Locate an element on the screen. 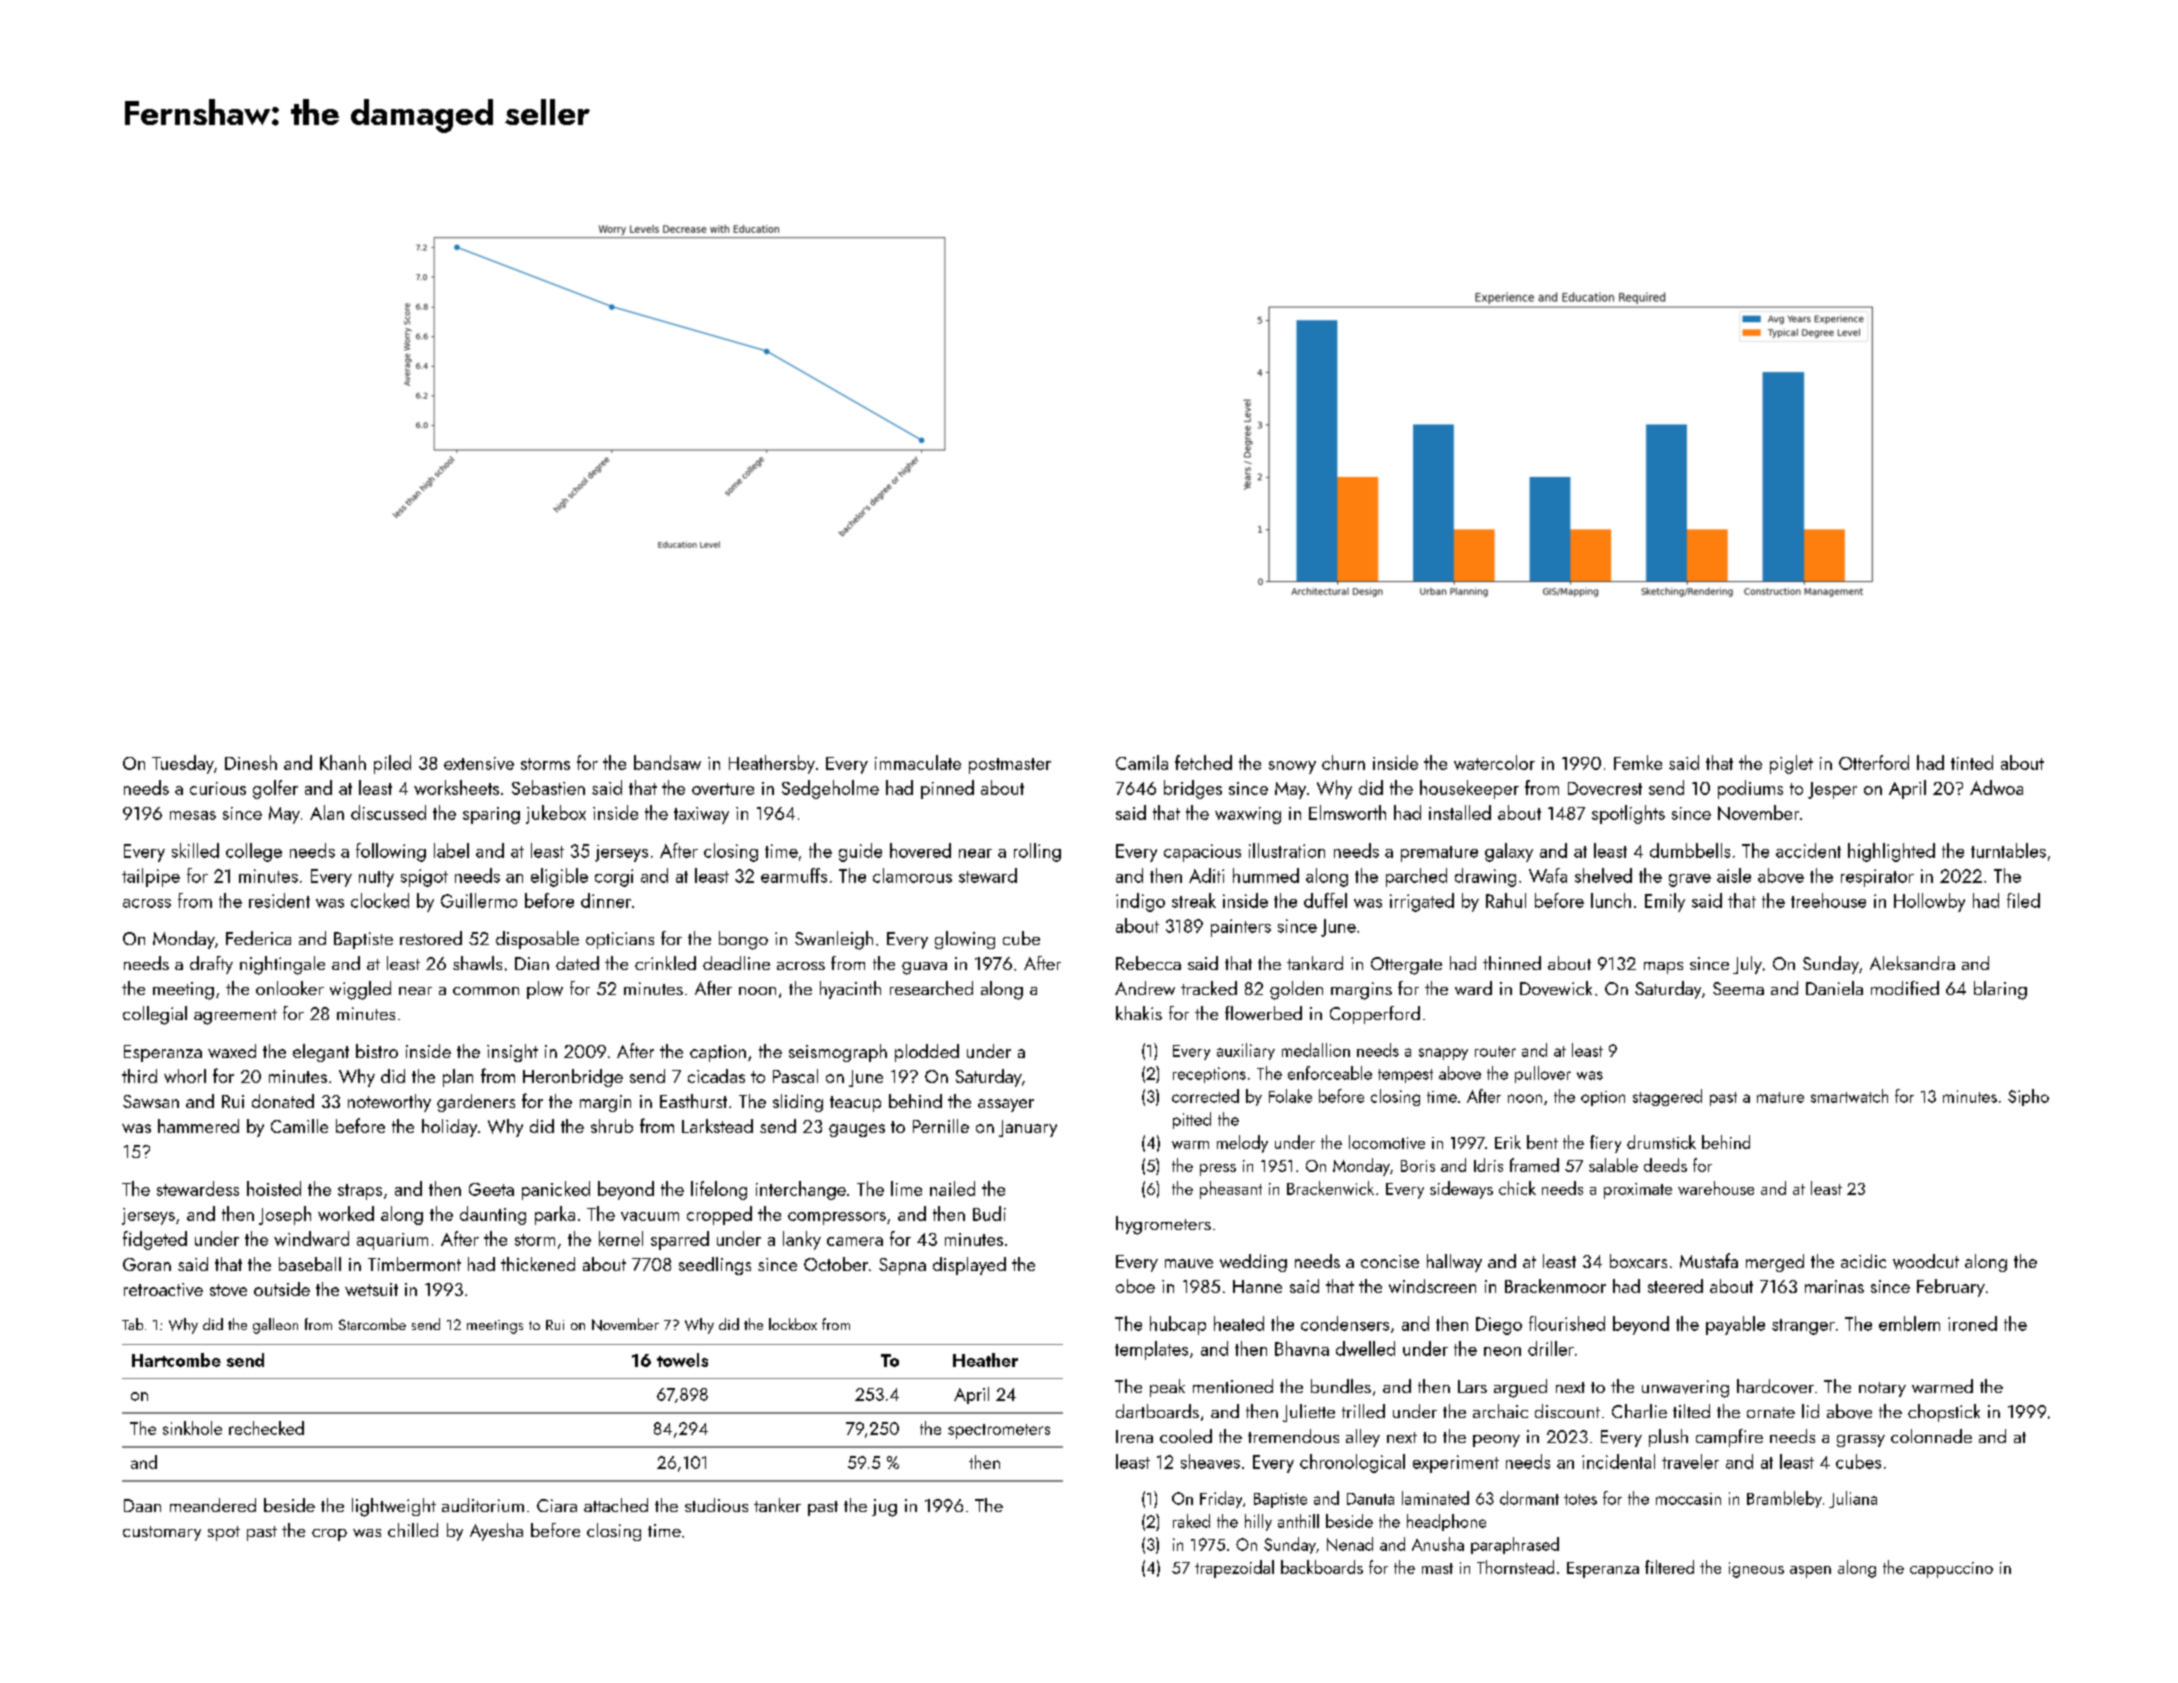 The image size is (2178, 1683). Ayesha is located at coordinates (496, 1532).
